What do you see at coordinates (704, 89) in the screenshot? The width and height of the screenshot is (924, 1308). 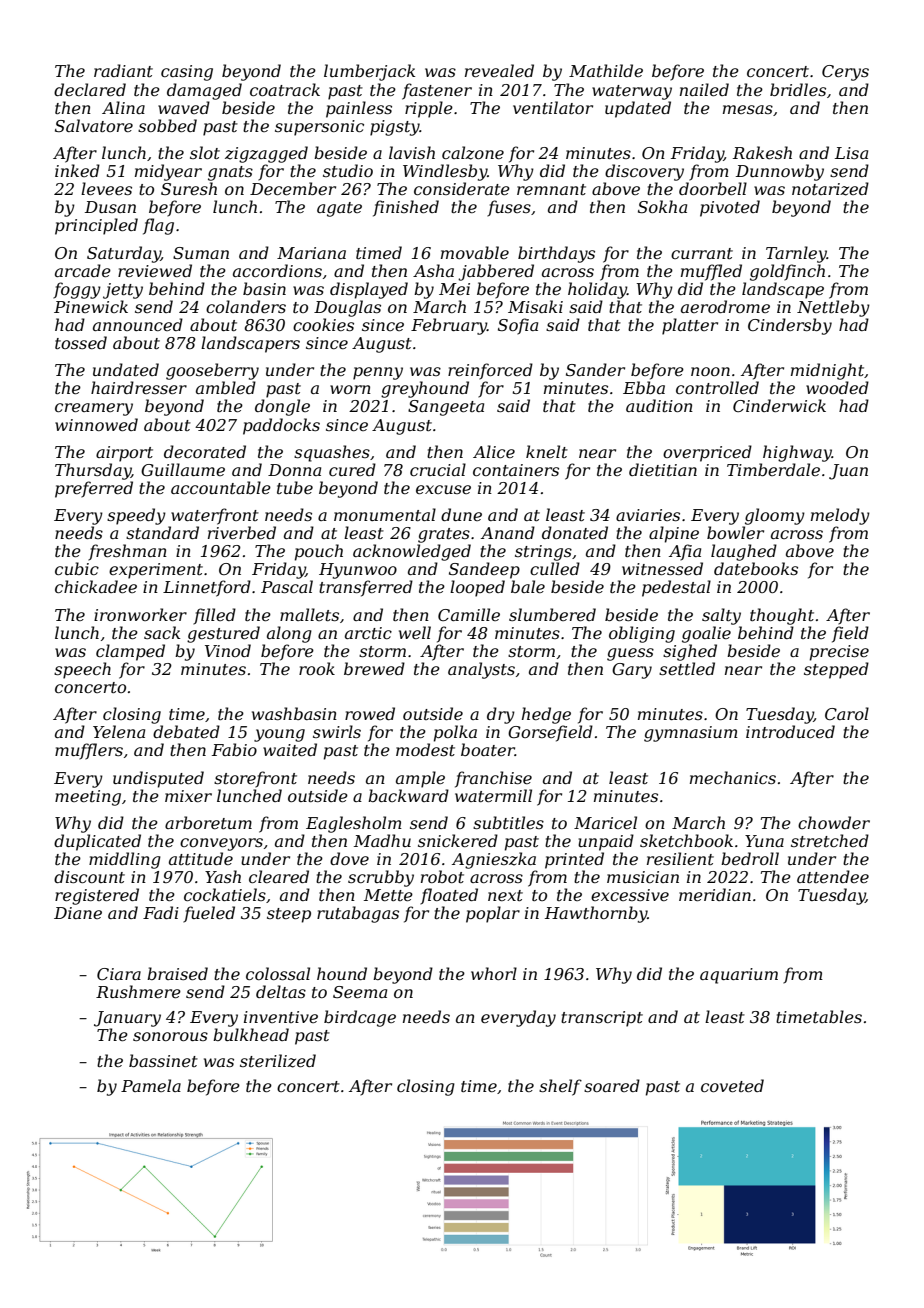 I see `nailed` at bounding box center [704, 89].
